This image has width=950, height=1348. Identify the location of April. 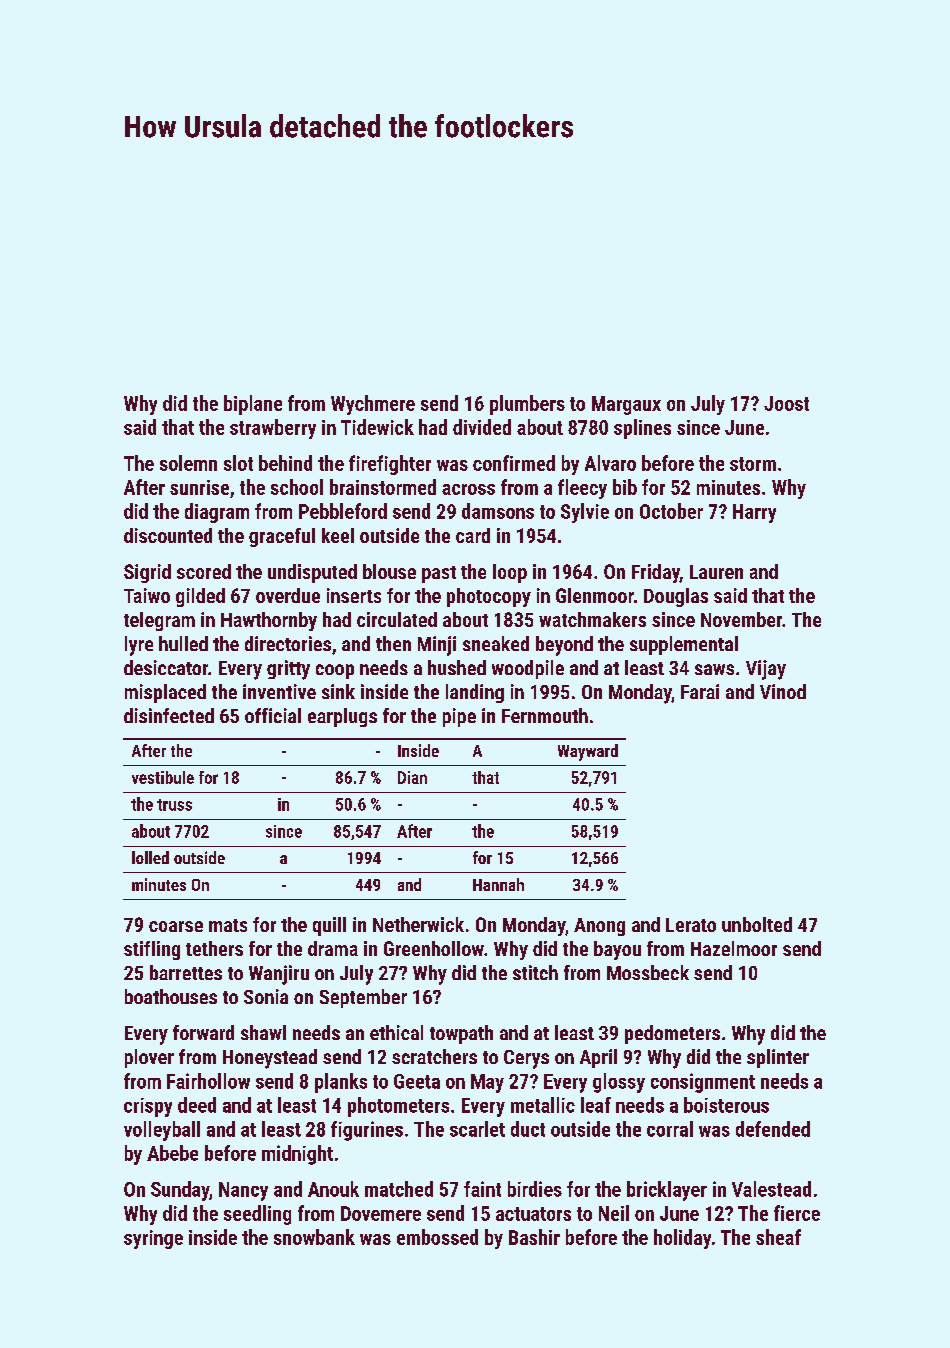
(598, 1058).
